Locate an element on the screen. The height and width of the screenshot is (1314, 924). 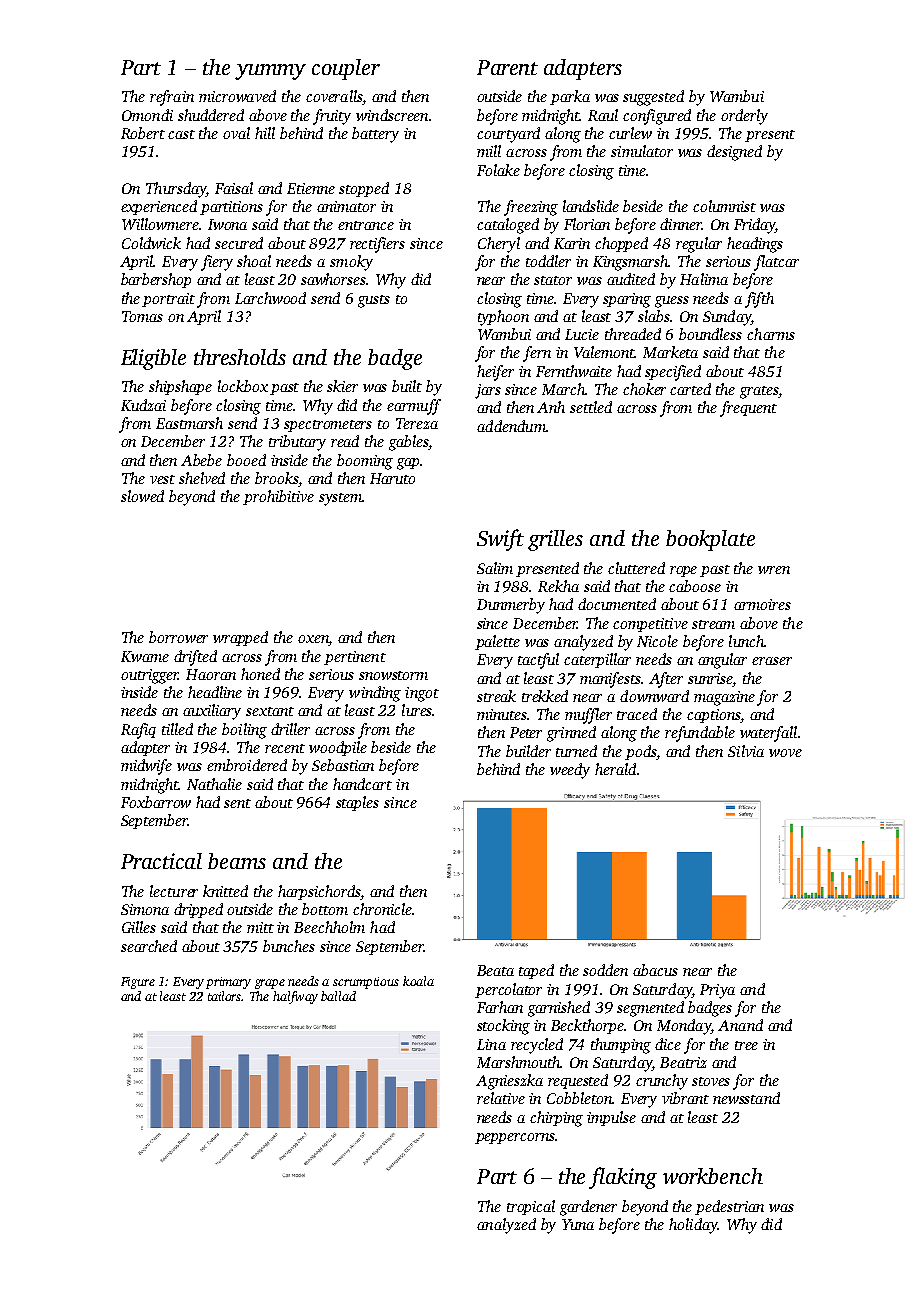
koala is located at coordinates (418, 981).
